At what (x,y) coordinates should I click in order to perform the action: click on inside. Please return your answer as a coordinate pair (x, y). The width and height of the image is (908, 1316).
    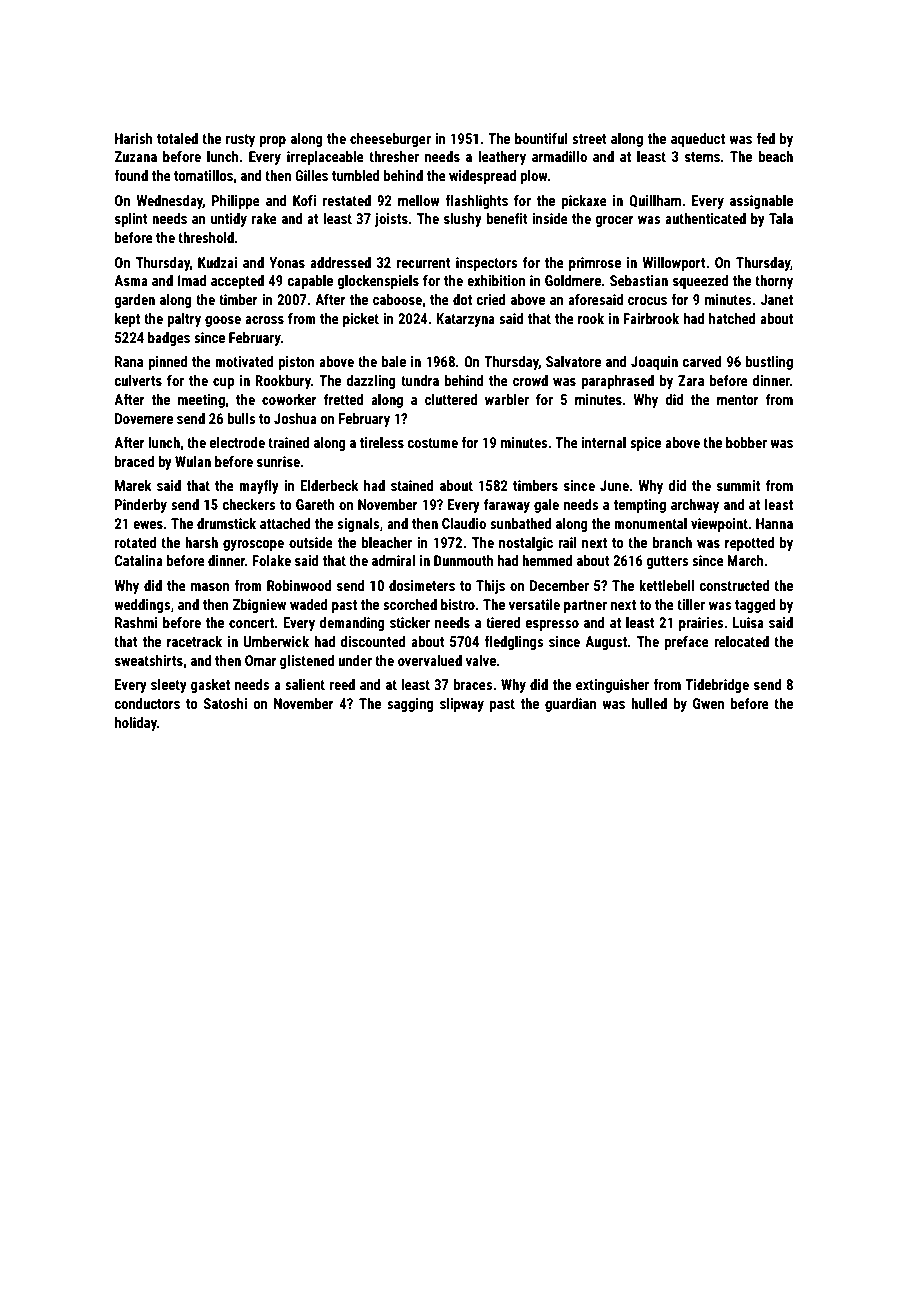
    Looking at the image, I should click on (550, 218).
